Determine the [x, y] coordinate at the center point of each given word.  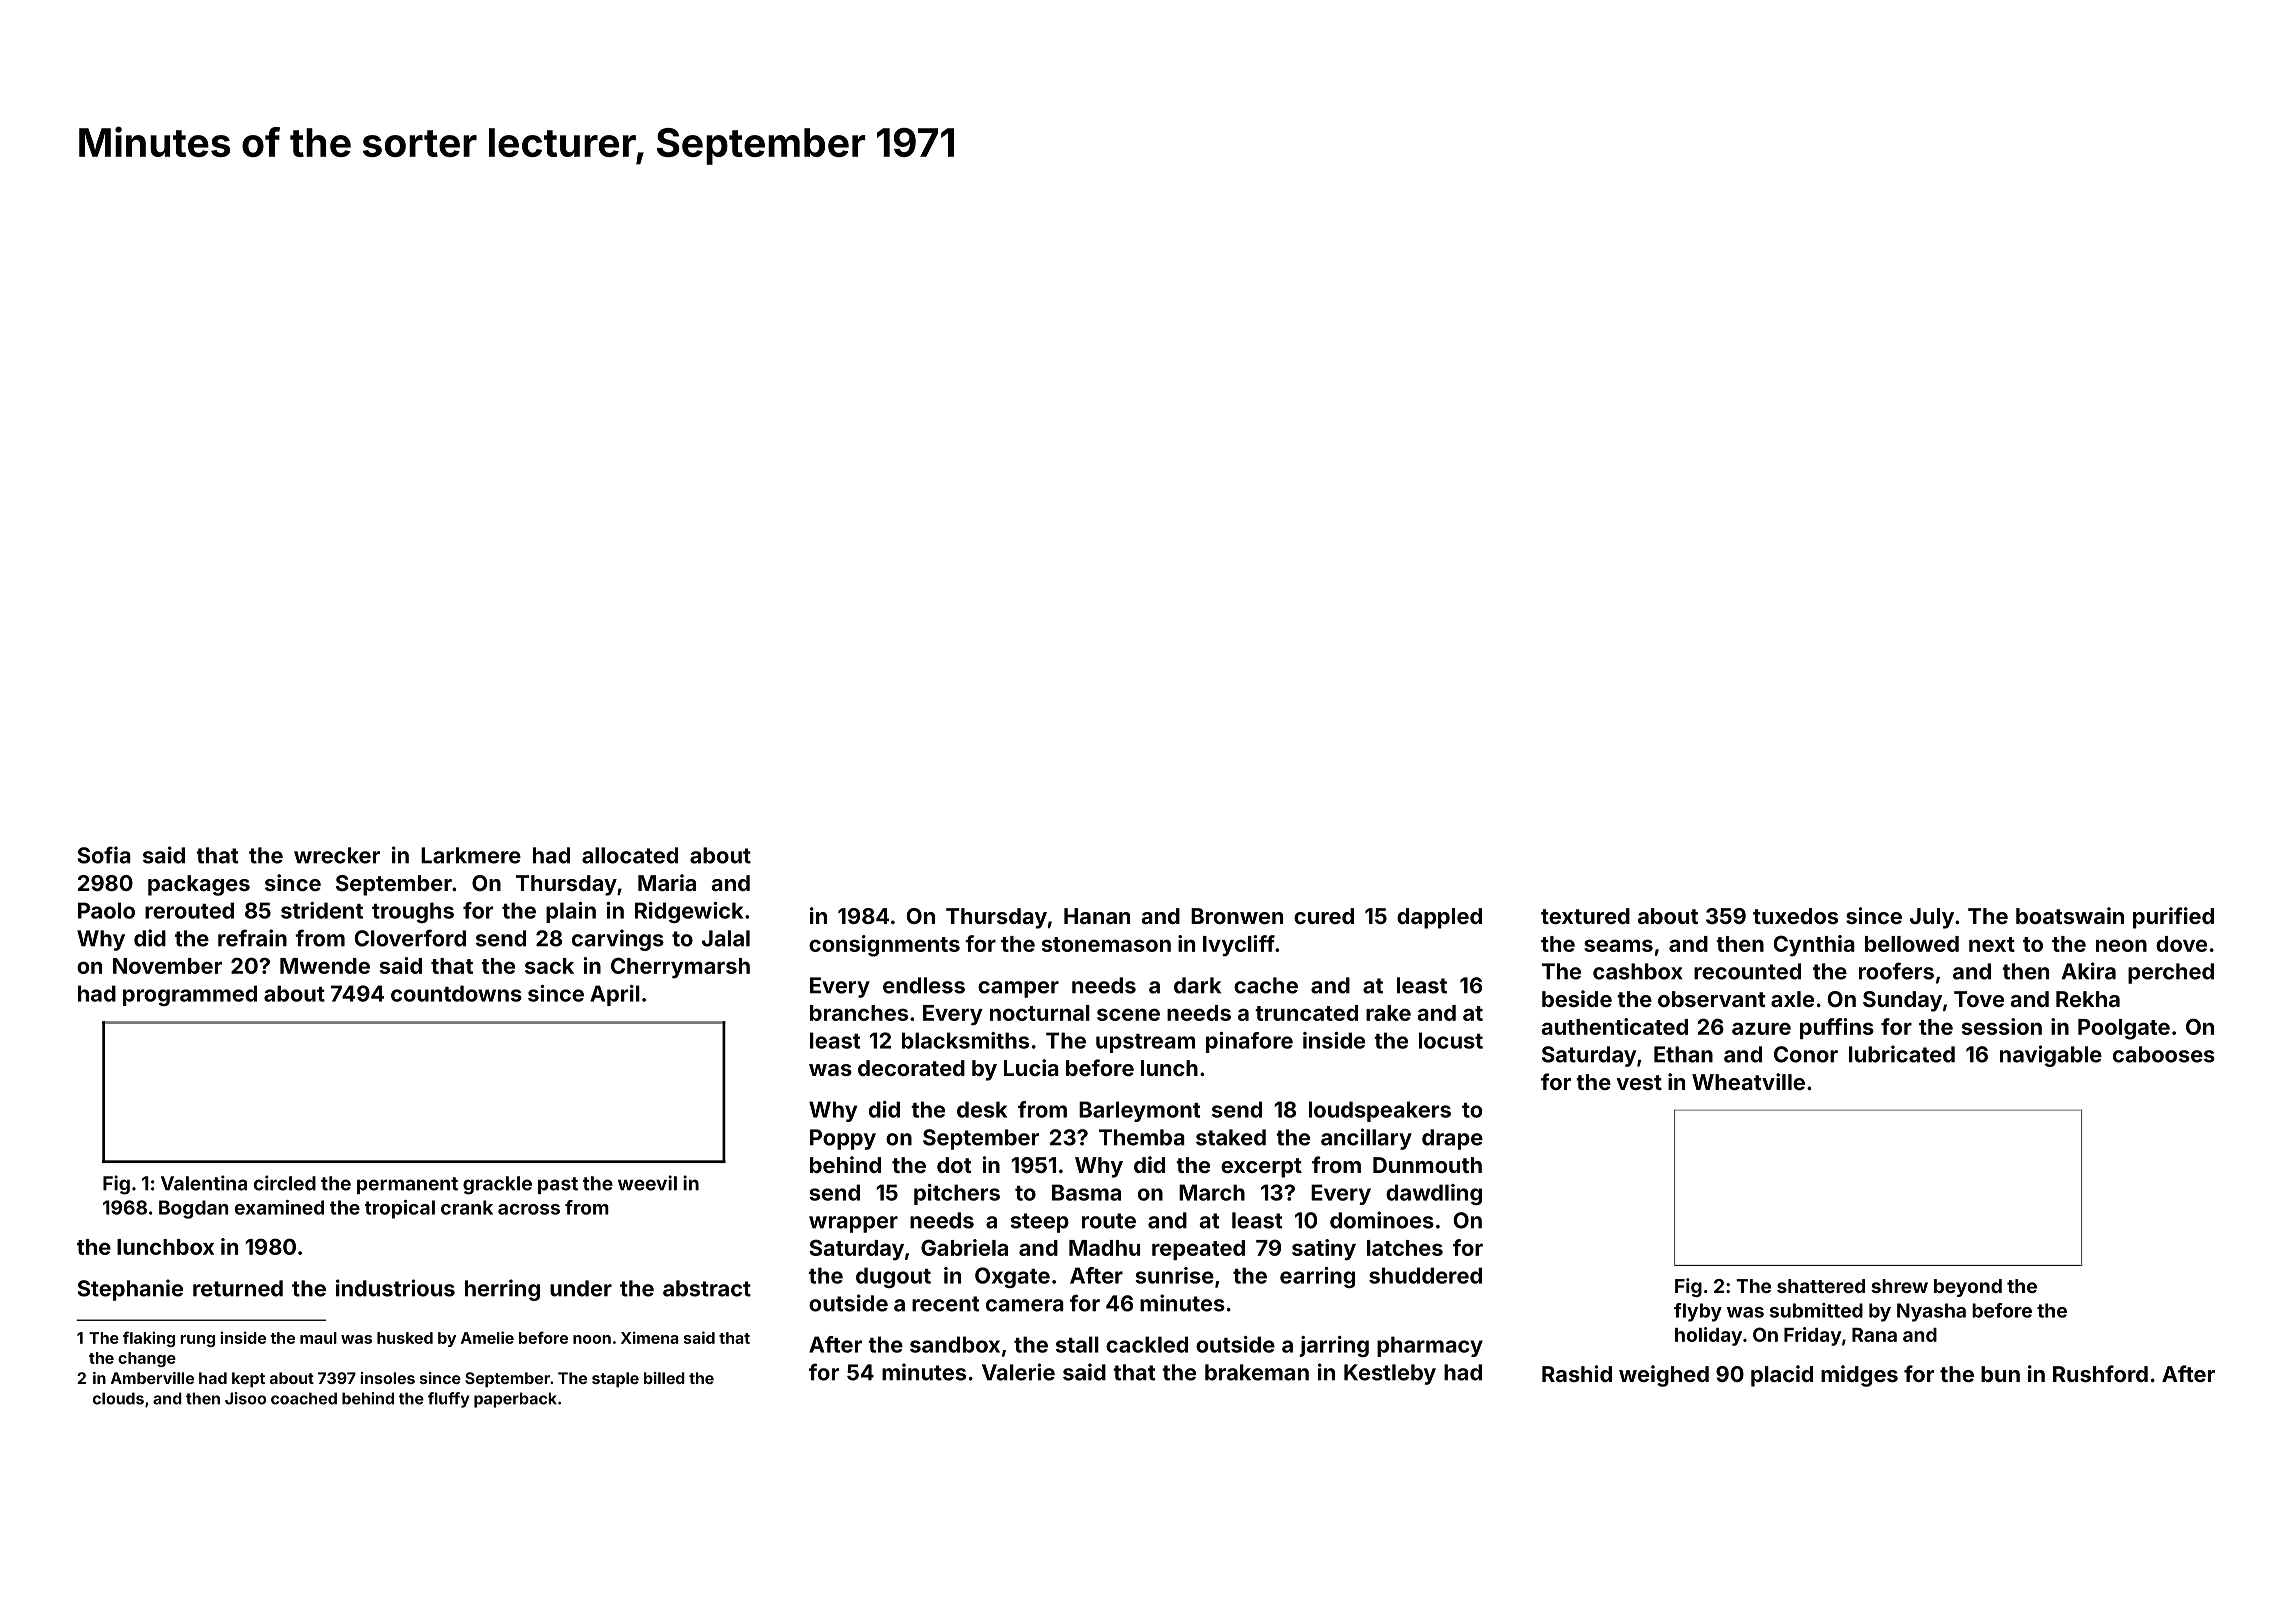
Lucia [1031, 1067]
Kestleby [1390, 1374]
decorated [911, 1068]
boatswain [2070, 915]
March [1212, 1192]
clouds [118, 1398]
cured [1324, 916]
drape [1452, 1139]
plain [571, 912]
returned [238, 1288]
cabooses [2164, 1054]
